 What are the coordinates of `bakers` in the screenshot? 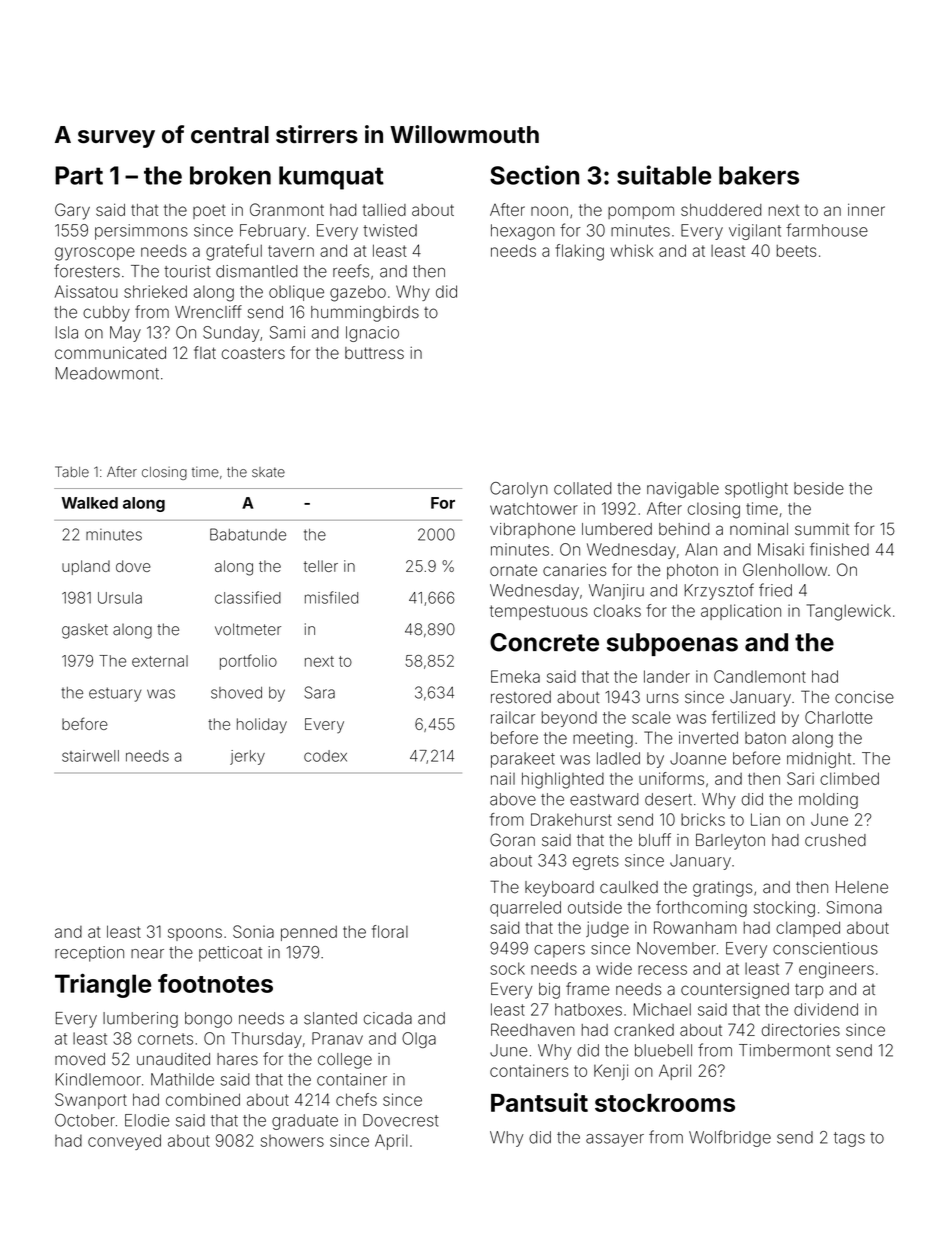 It's located at (759, 175).
